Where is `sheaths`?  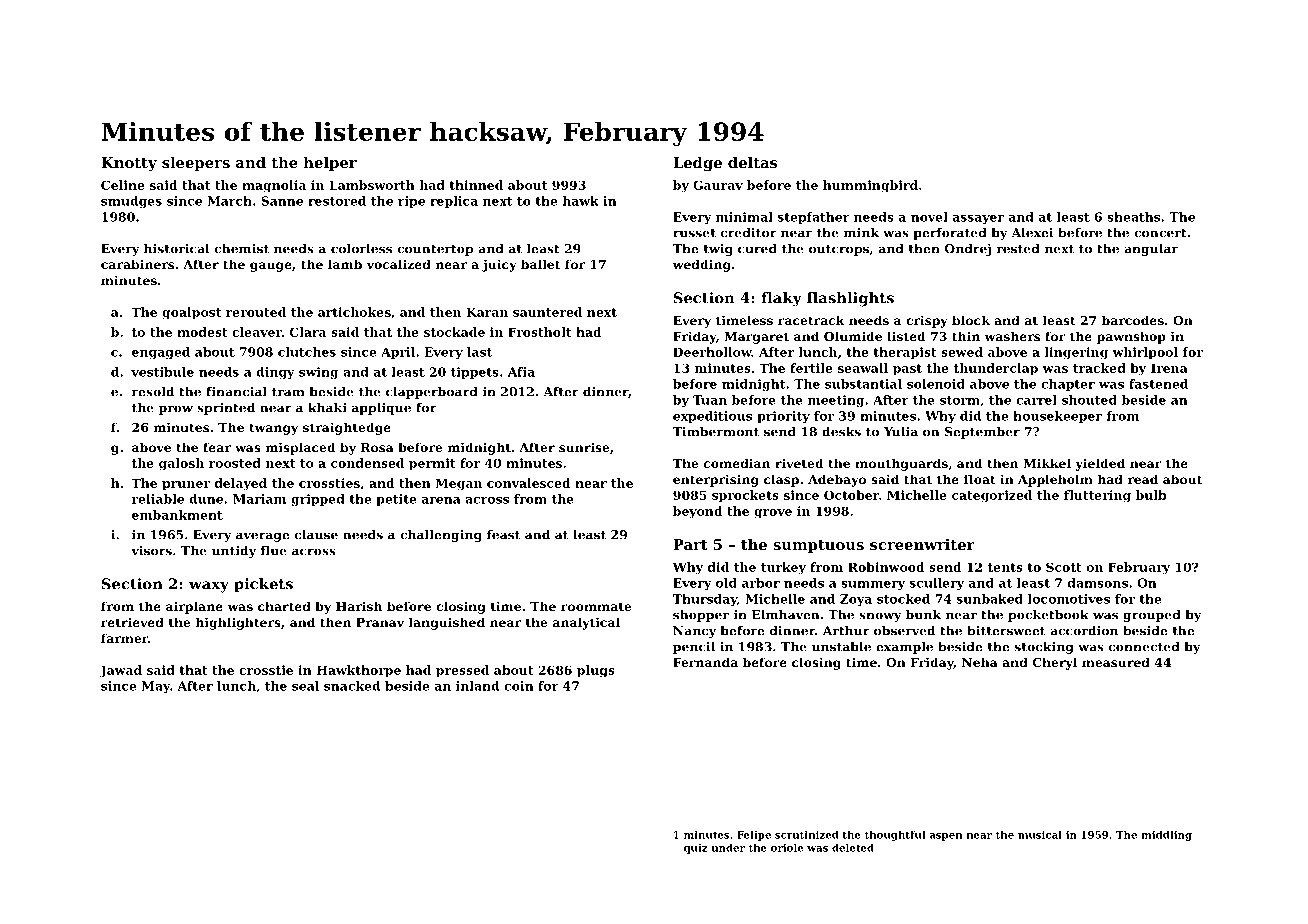 sheaths is located at coordinates (1133, 217).
